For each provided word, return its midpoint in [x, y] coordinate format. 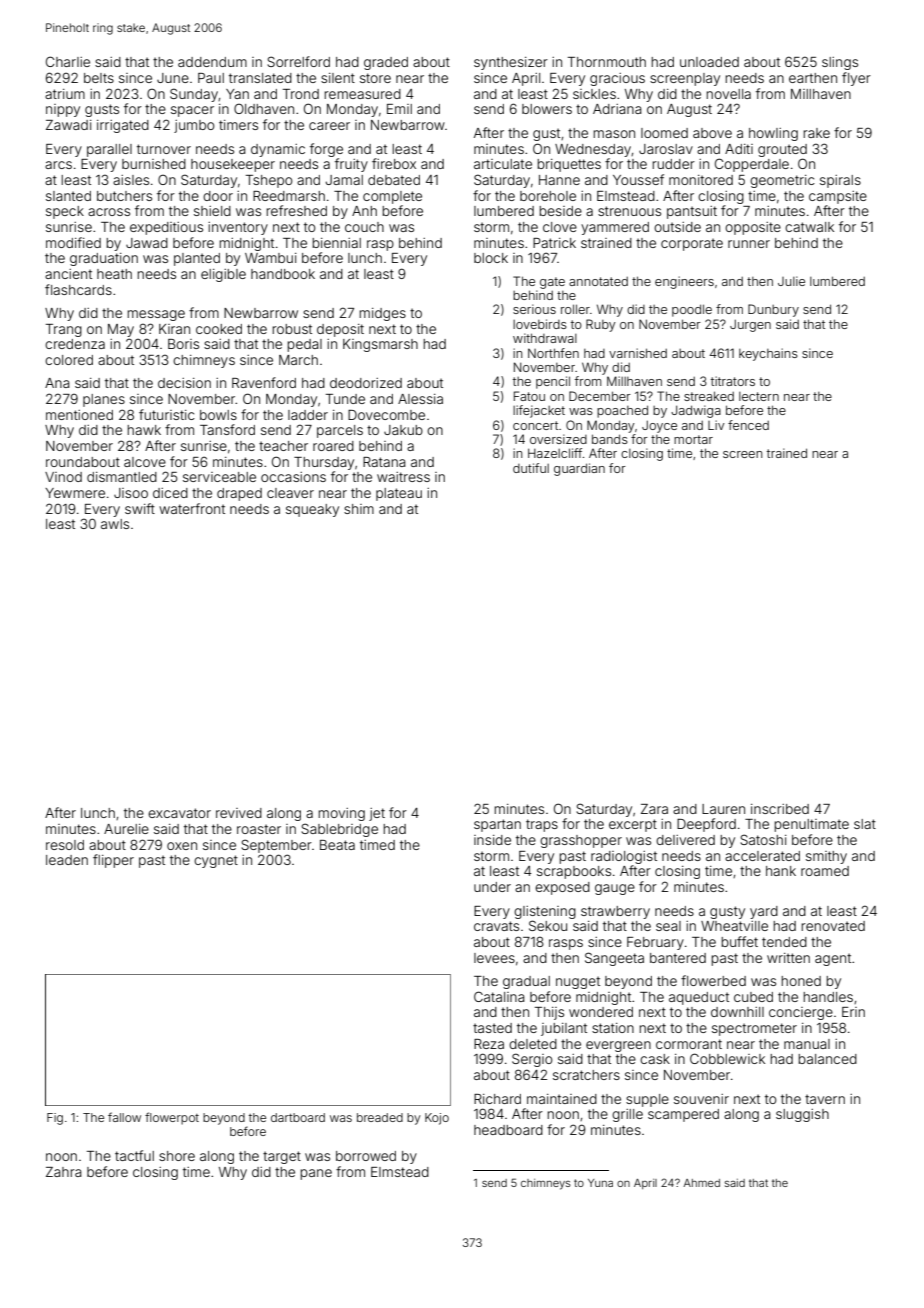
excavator [179, 813]
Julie [791, 281]
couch [364, 227]
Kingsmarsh [380, 345]
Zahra [64, 1172]
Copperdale [752, 165]
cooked [219, 329]
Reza [489, 1044]
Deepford [706, 825]
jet [377, 814]
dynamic [278, 150]
